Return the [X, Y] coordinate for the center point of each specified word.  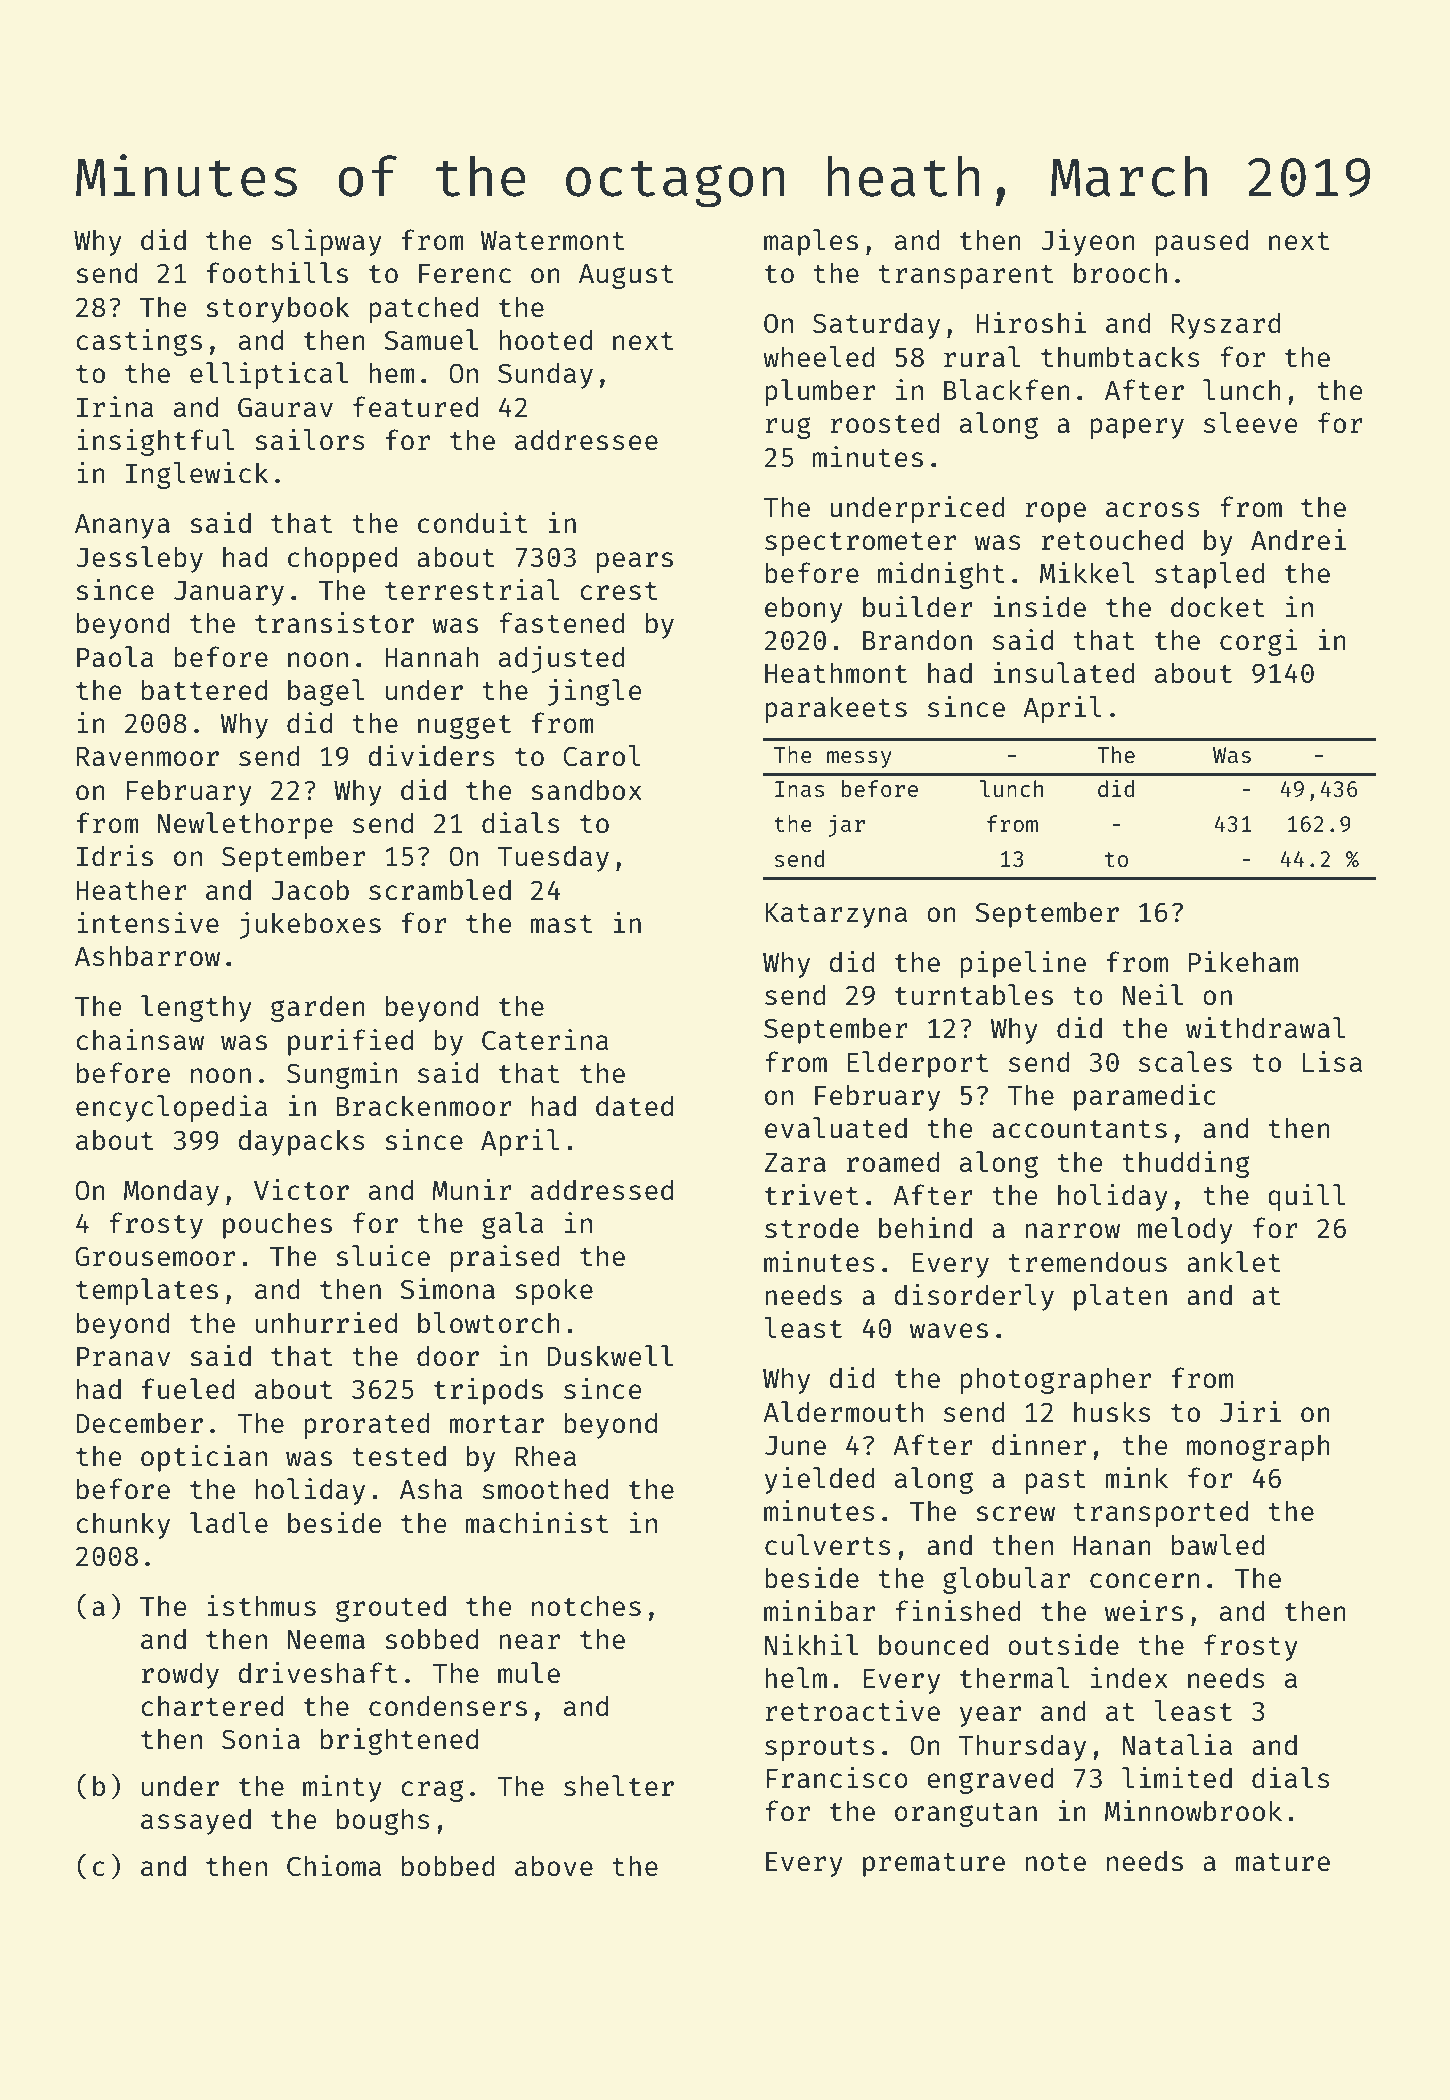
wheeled [819, 356]
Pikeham [1243, 961]
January [229, 593]
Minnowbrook [1193, 1810]
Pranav [123, 1356]
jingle [595, 692]
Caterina [545, 1039]
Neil [1153, 994]
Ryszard [1226, 325]
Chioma [334, 1865]
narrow [1072, 1230]
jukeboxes [310, 925]
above [554, 1865]
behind [925, 1227]
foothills [277, 272]
